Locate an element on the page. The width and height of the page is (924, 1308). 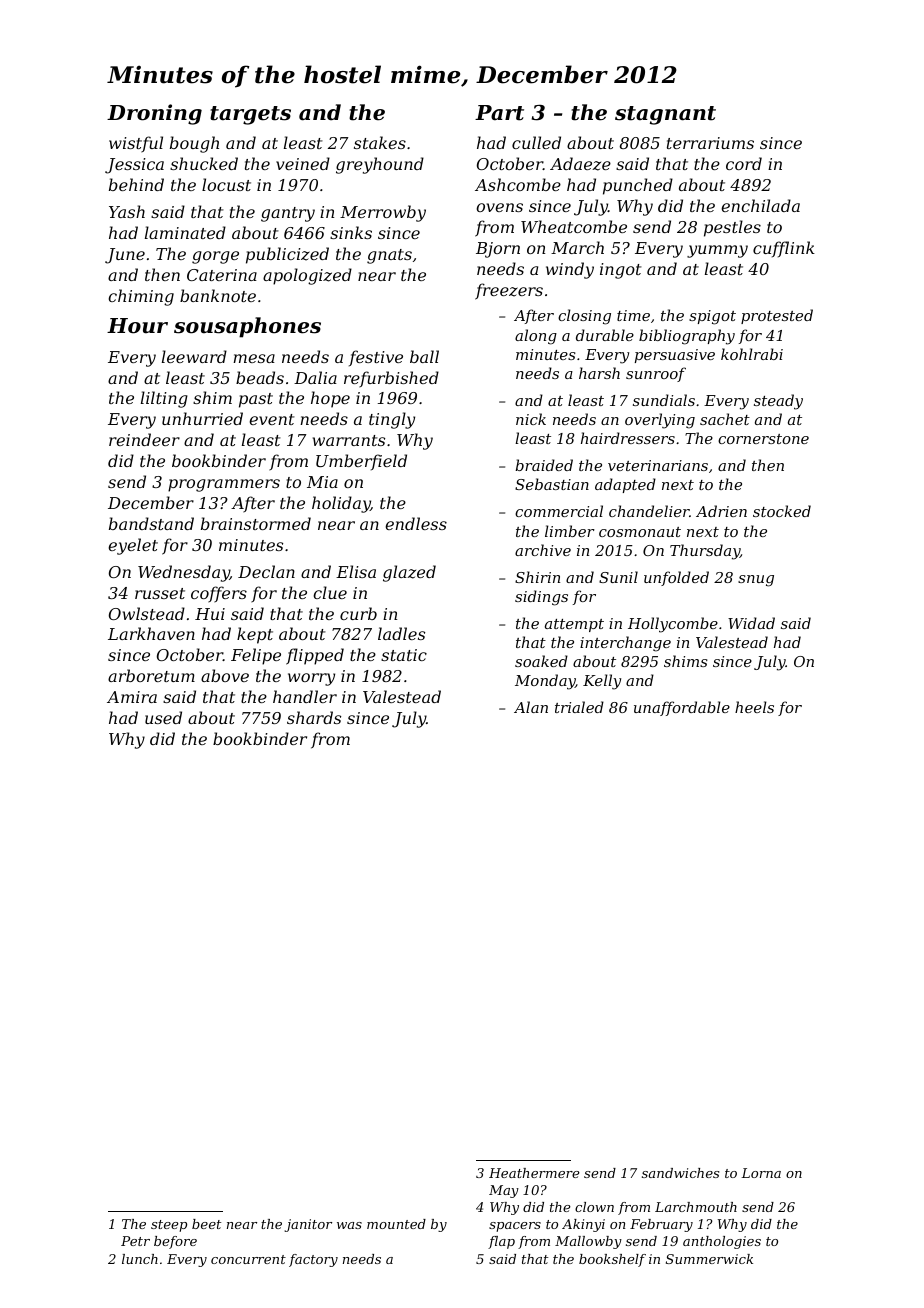
Summerwick is located at coordinates (709, 1259).
